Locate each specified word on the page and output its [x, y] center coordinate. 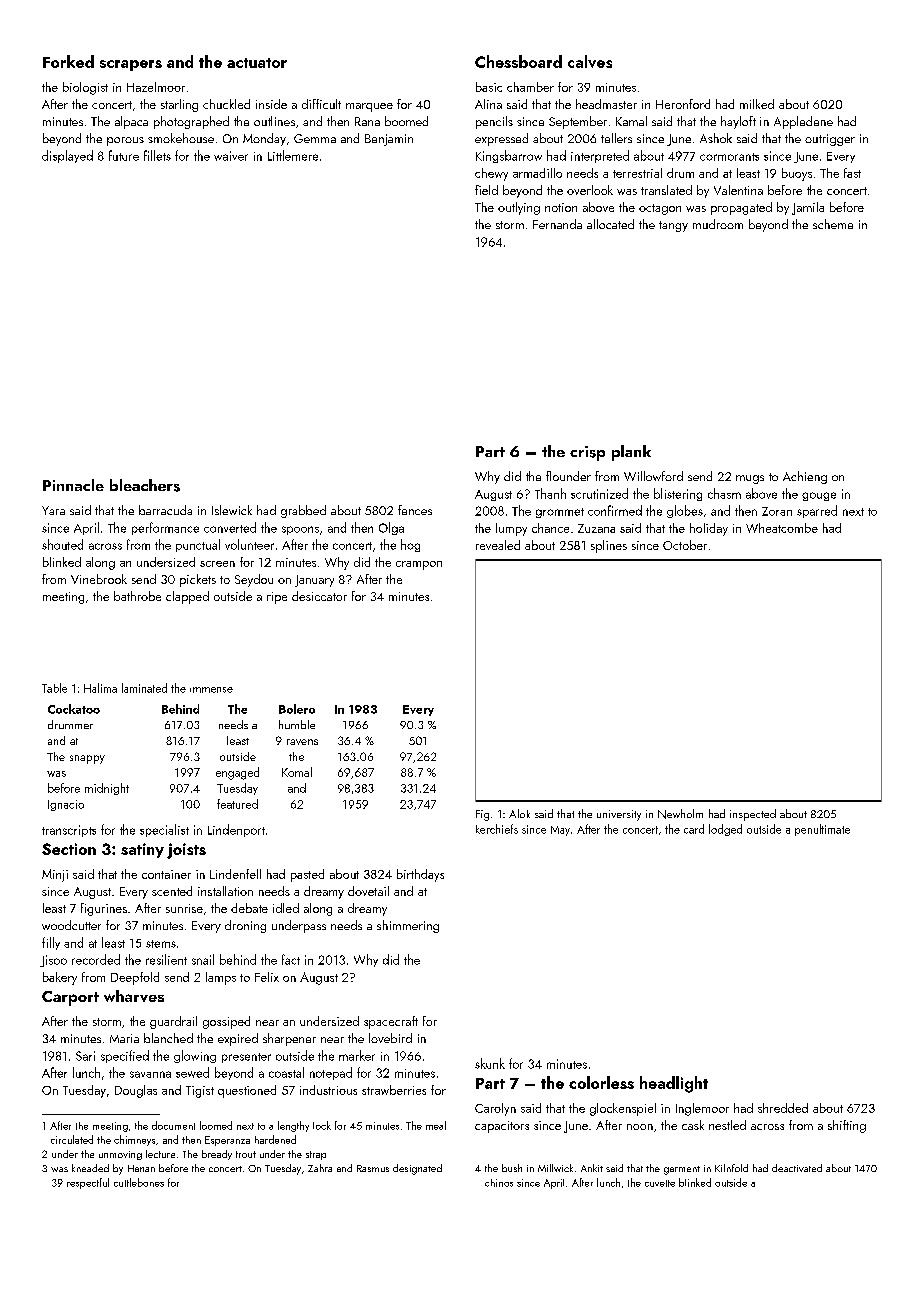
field [486, 190]
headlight [674, 1084]
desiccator [319, 596]
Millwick [555, 1168]
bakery [60, 978]
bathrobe [137, 596]
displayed [67, 156]
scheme [833, 224]
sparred [817, 511]
